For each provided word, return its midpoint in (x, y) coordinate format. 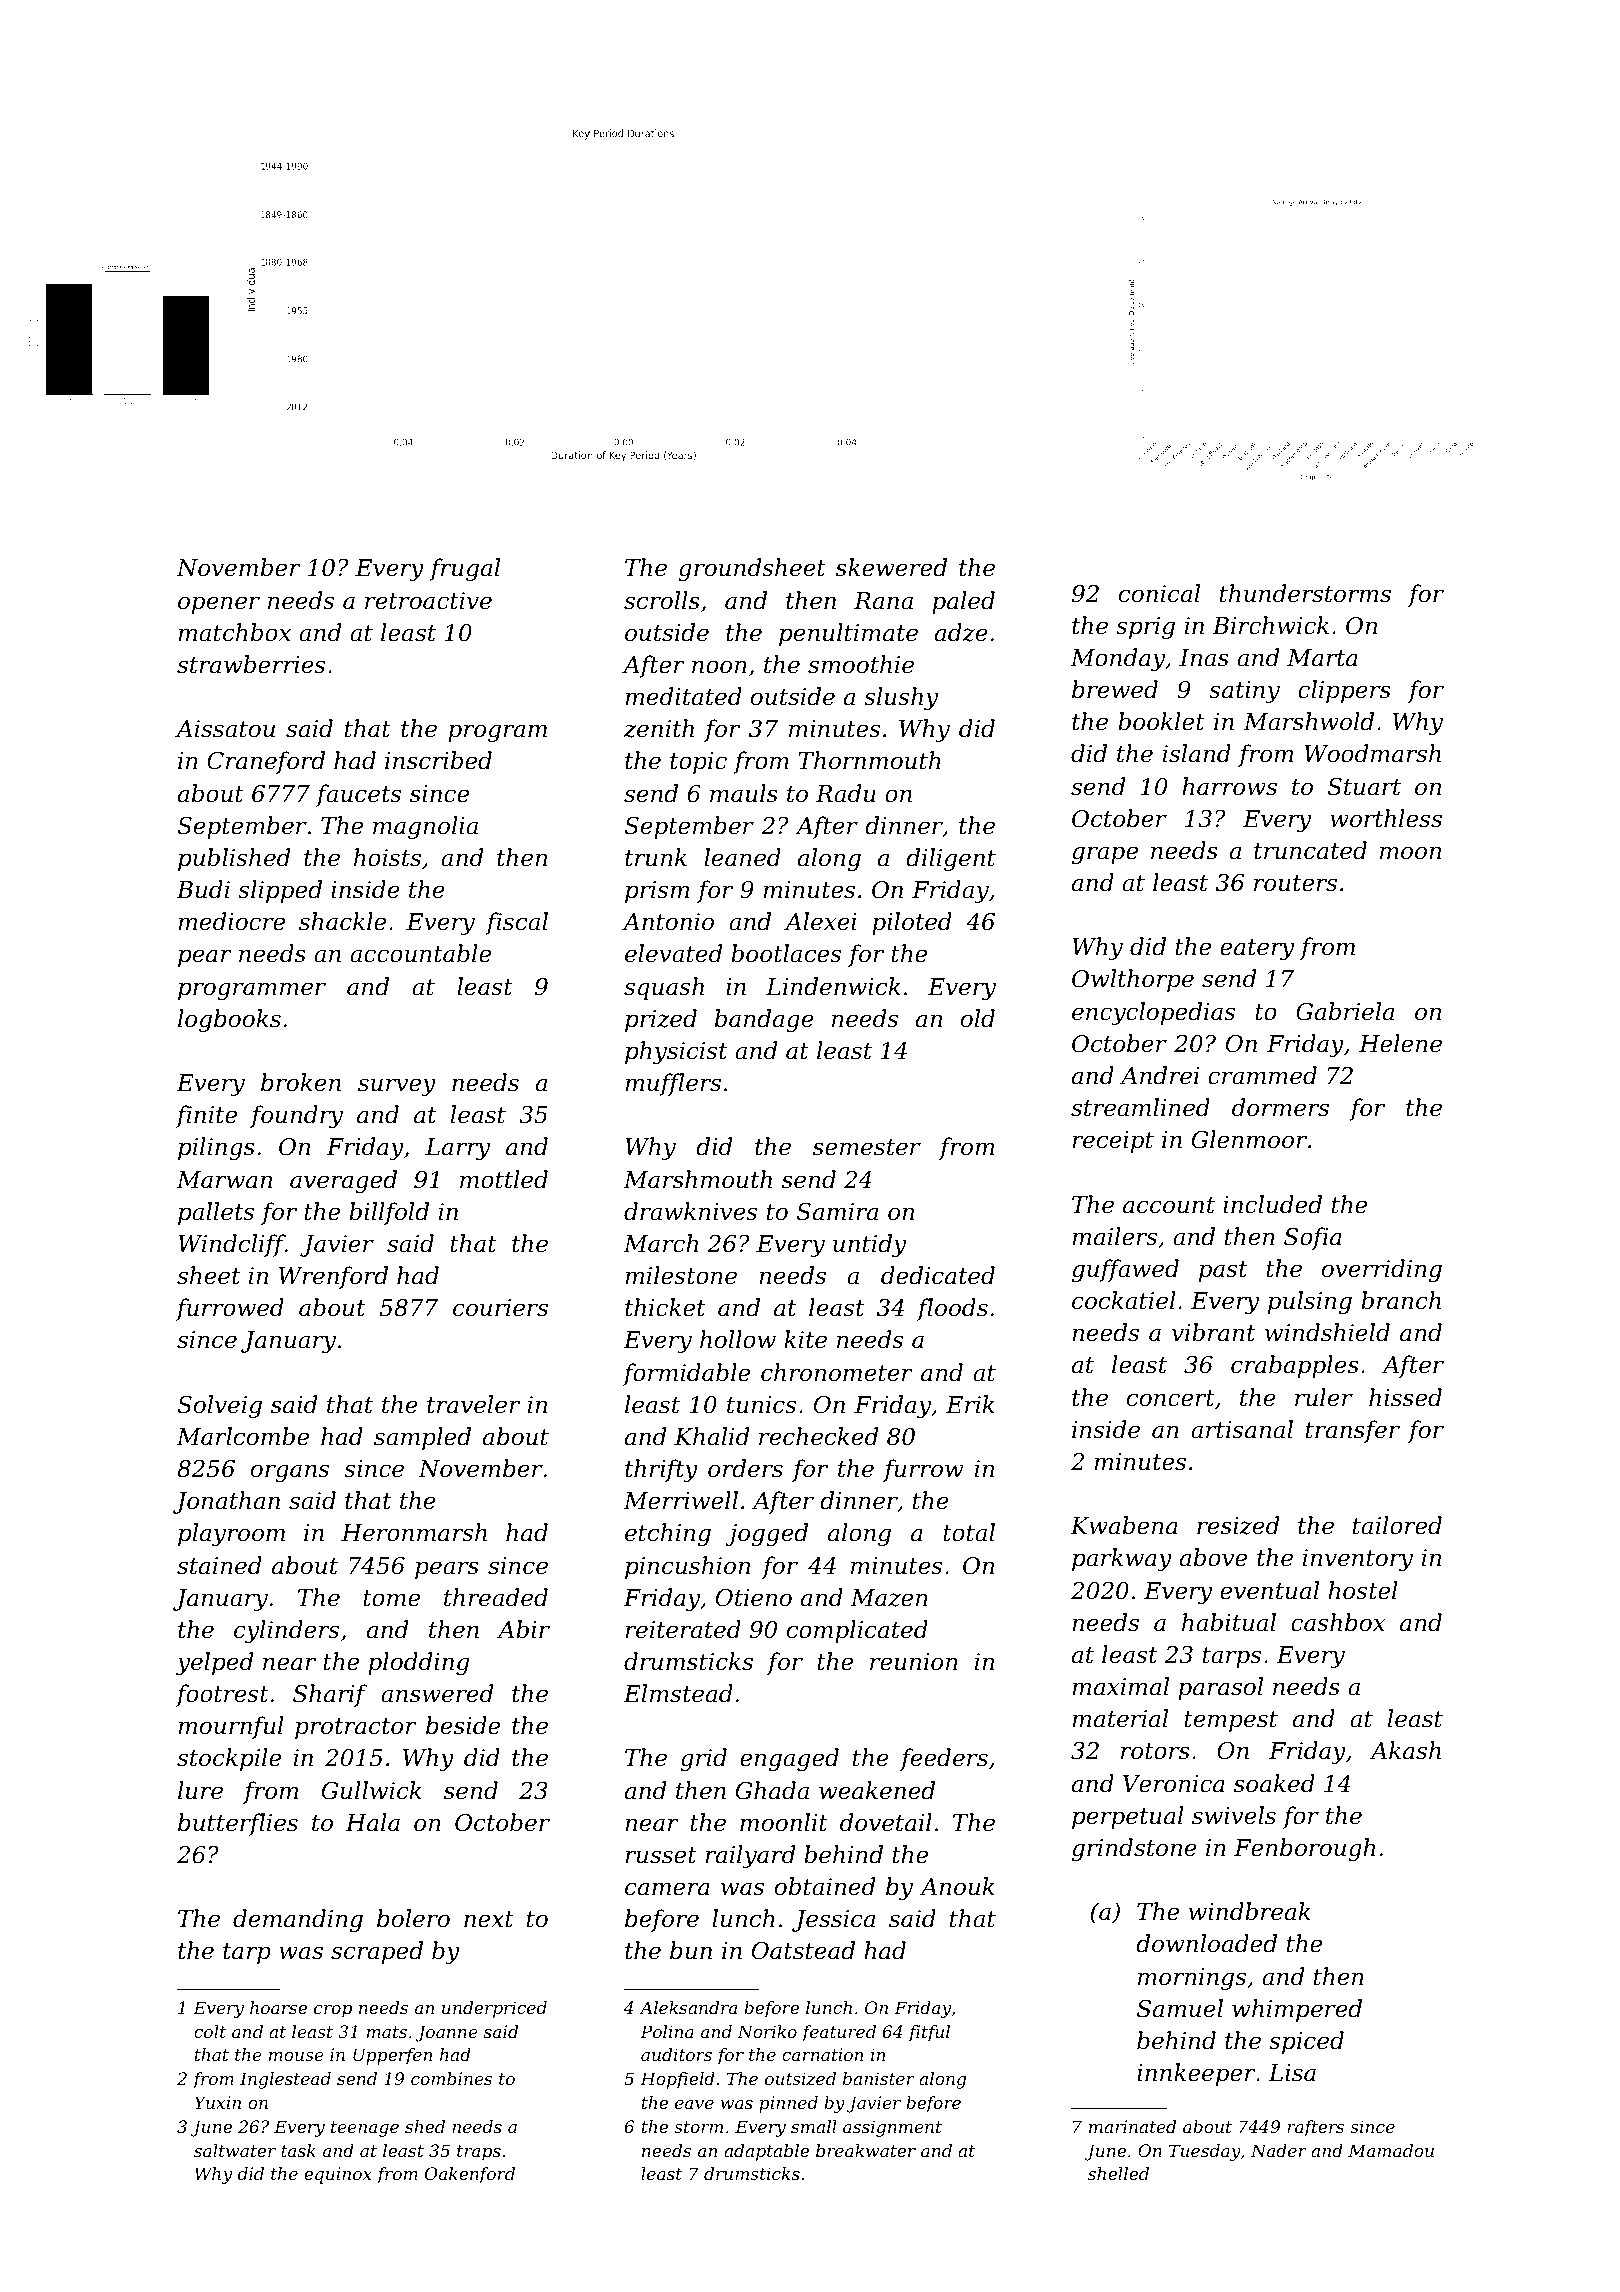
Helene (1400, 1043)
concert (1171, 1398)
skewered (891, 567)
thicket (665, 1307)
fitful (929, 2033)
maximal (1120, 1686)
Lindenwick (833, 986)
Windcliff (231, 1245)
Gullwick (372, 1790)
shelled (1118, 2173)
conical (1159, 593)
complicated (857, 1631)
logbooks (229, 1020)
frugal (464, 569)
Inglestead (285, 2080)
